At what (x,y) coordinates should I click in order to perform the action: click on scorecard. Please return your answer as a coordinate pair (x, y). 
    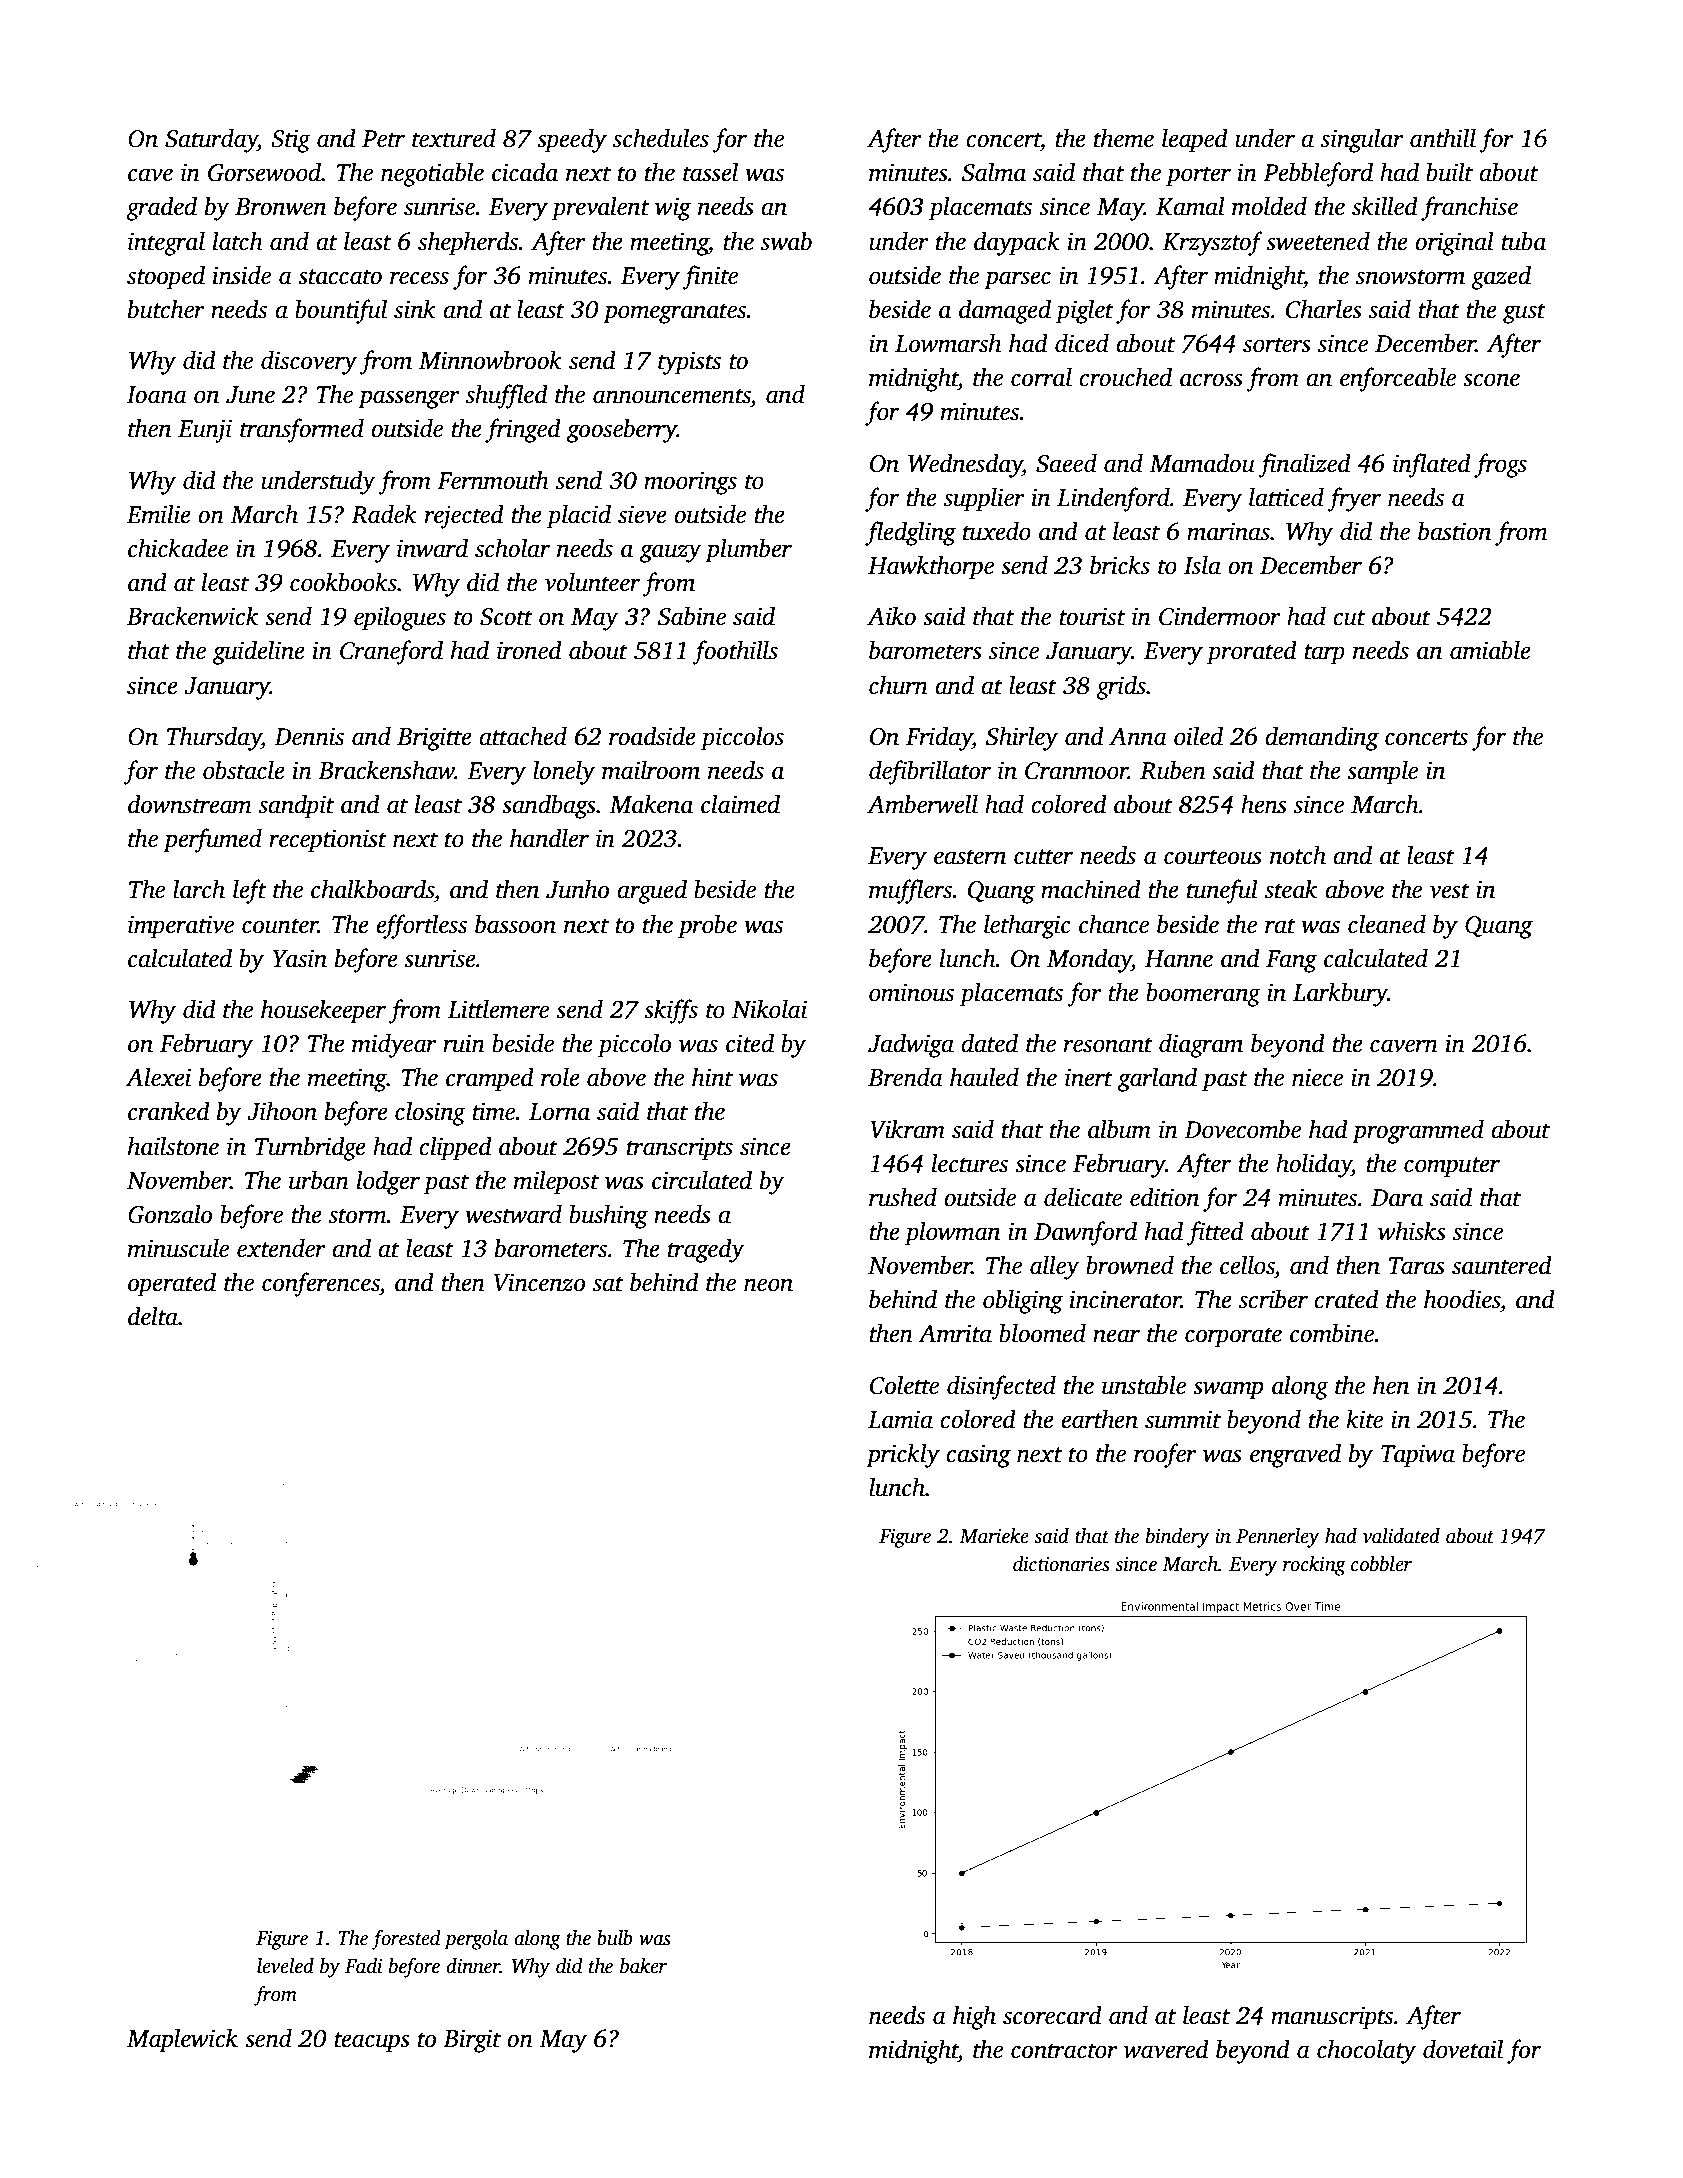
    Looking at the image, I should click on (1052, 2015).
